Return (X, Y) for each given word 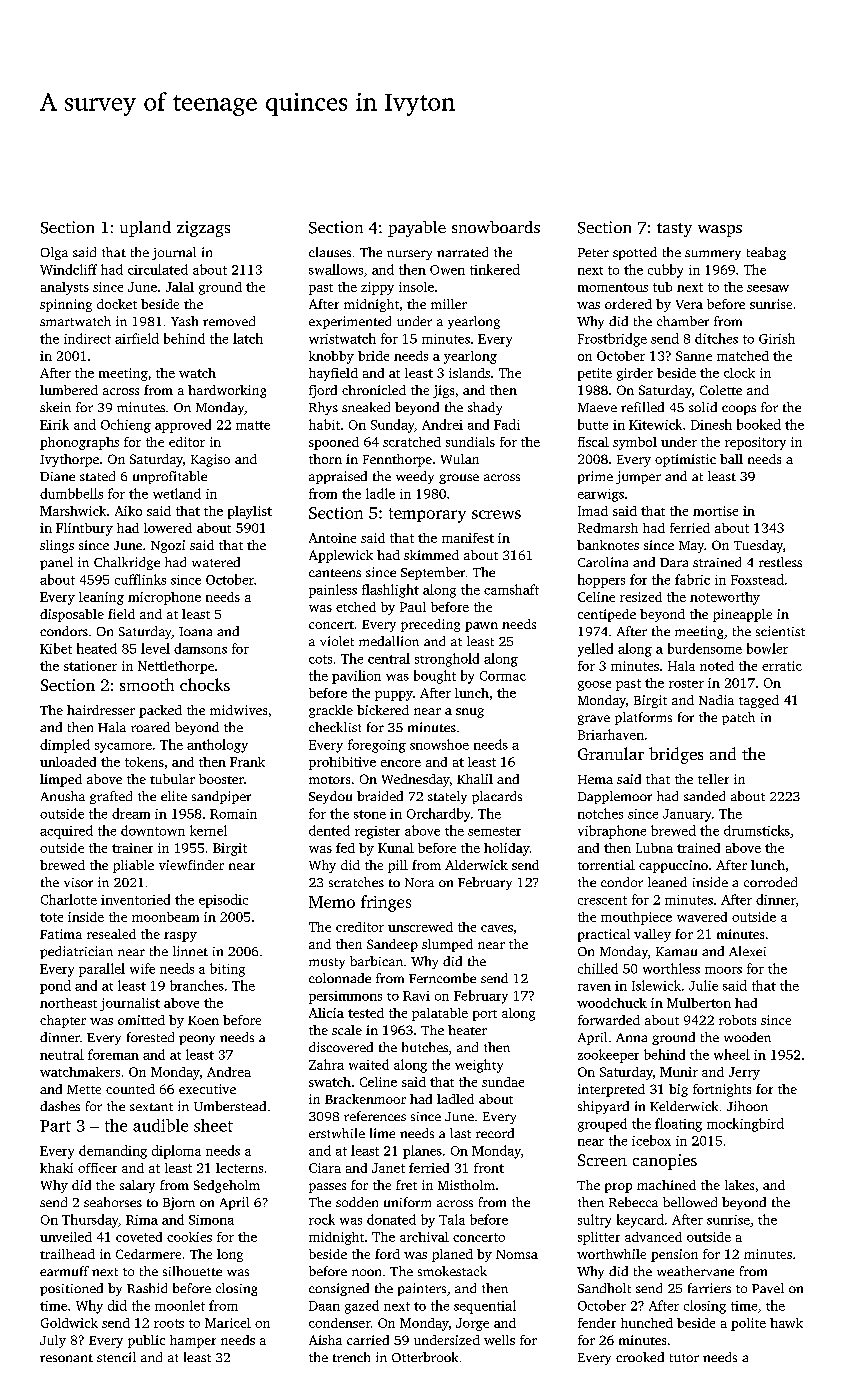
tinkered (495, 269)
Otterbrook (425, 1357)
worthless (671, 968)
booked (759, 424)
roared (150, 727)
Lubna (654, 848)
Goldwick (69, 1323)
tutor (684, 1358)
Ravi (416, 996)
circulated (158, 269)
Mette (84, 1089)
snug (470, 713)
